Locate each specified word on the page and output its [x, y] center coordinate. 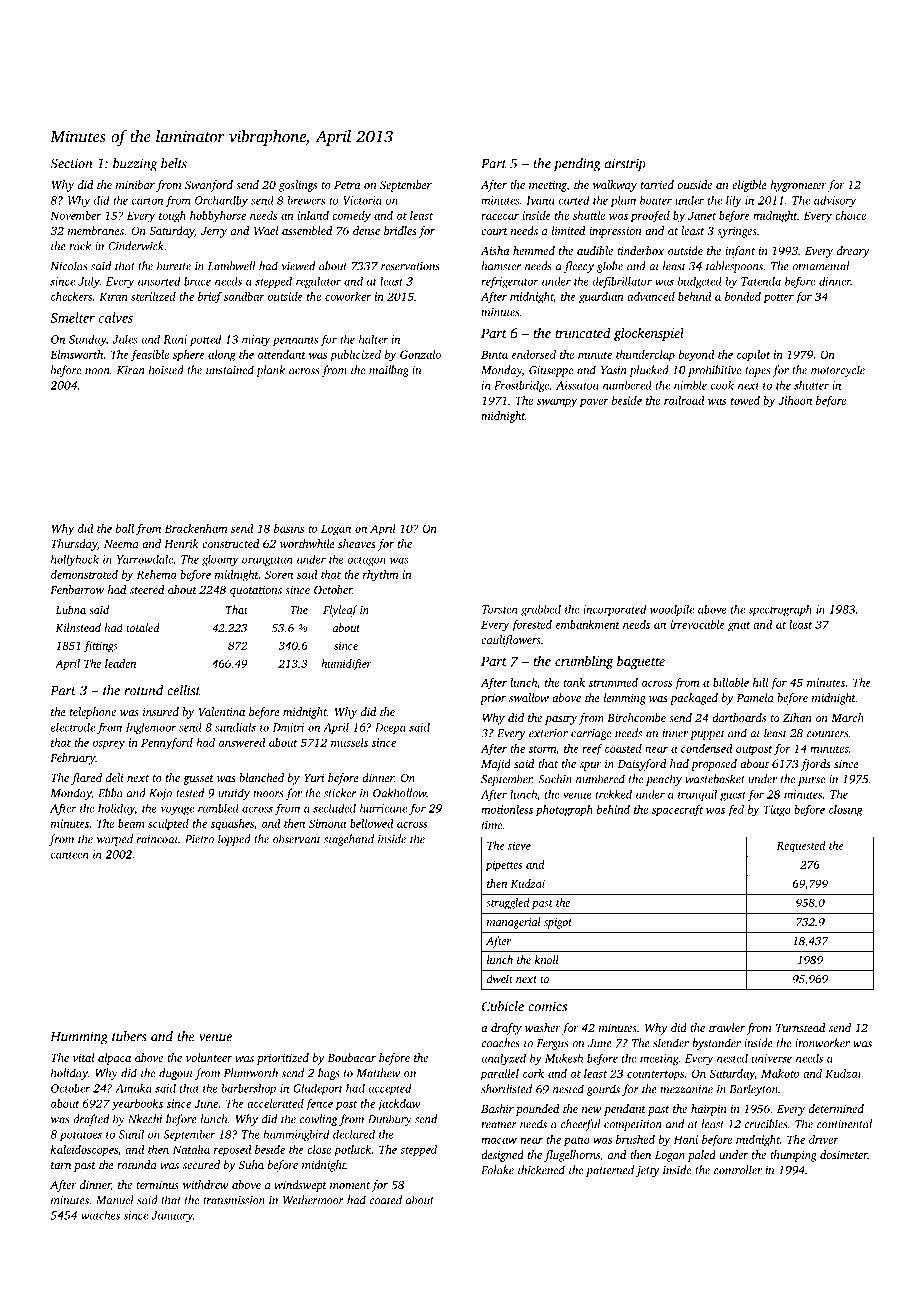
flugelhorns [572, 1156]
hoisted [166, 370]
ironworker [822, 1043]
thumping [793, 1156]
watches [100, 1215]
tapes [757, 372]
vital [83, 1057]
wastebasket [715, 779]
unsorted [159, 281]
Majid [496, 765]
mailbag [389, 371]
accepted [389, 1089]
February [72, 759]
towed [745, 400]
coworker [348, 296]
